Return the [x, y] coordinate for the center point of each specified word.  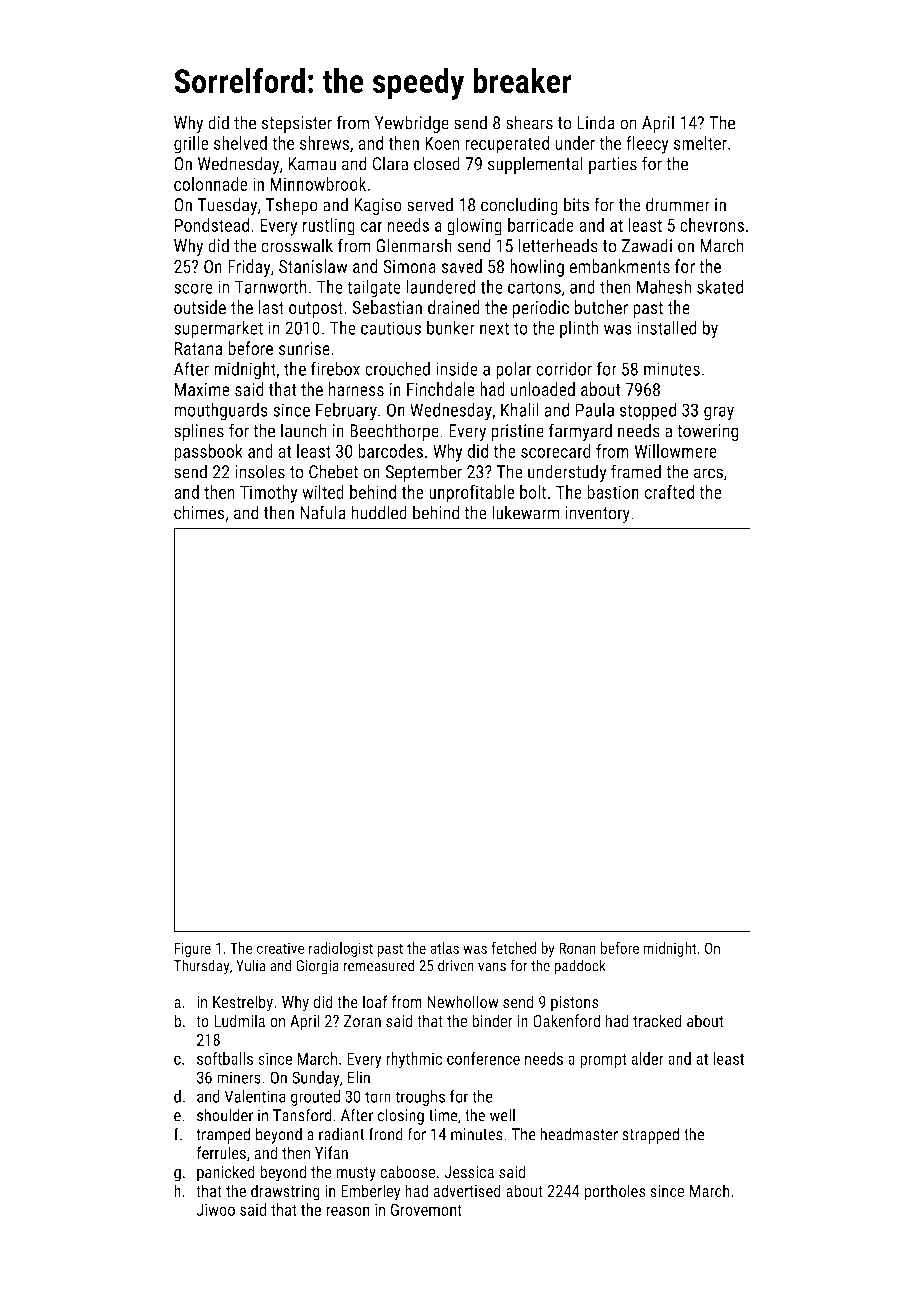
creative [280, 948]
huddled [379, 512]
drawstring [285, 1192]
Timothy [269, 494]
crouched [397, 368]
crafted [669, 492]
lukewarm [526, 512]
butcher [601, 307]
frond [386, 1134]
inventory [597, 514]
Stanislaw [313, 266]
